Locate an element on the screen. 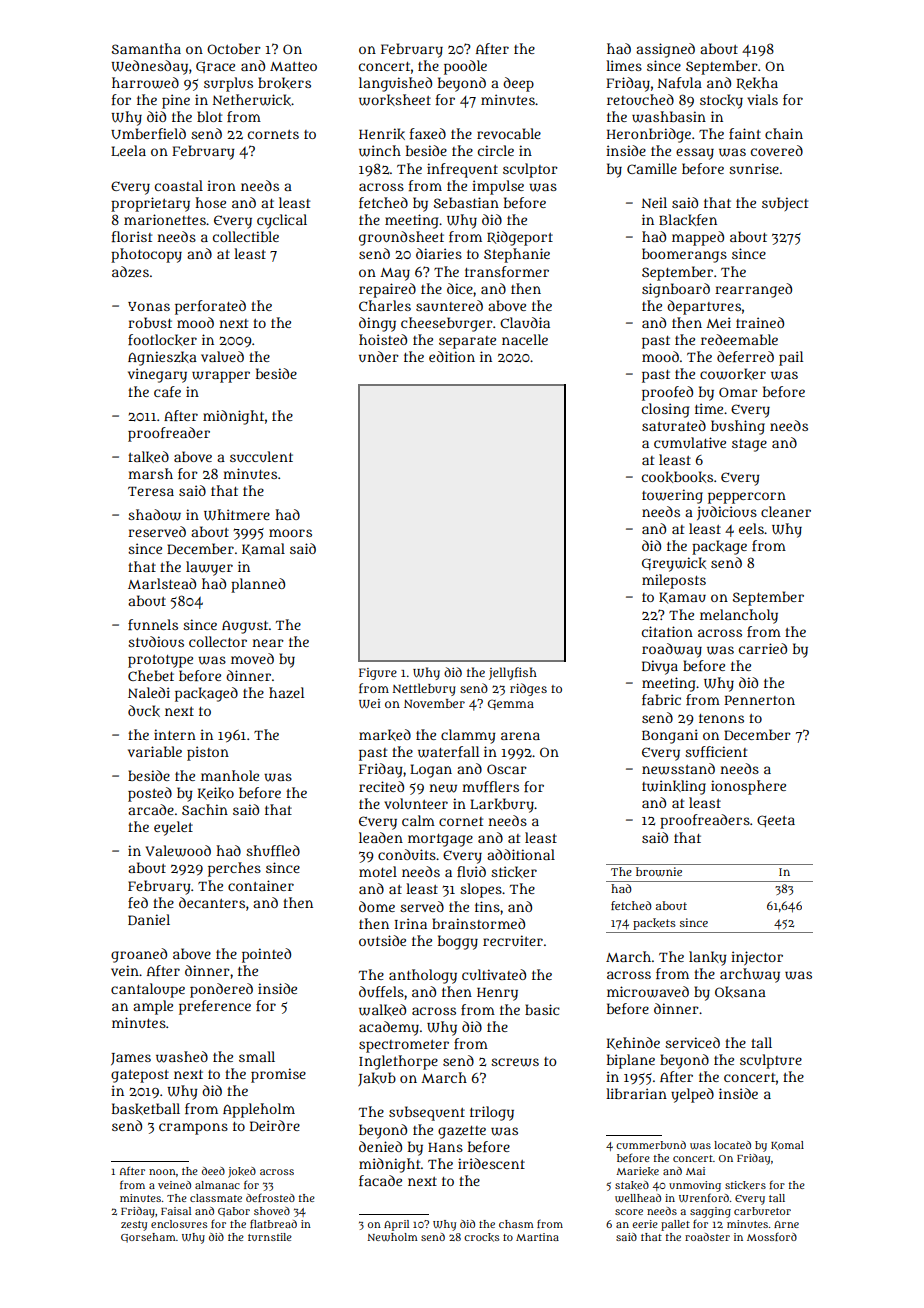 This screenshot has width=924, height=1308. Pennerton is located at coordinates (759, 700).
